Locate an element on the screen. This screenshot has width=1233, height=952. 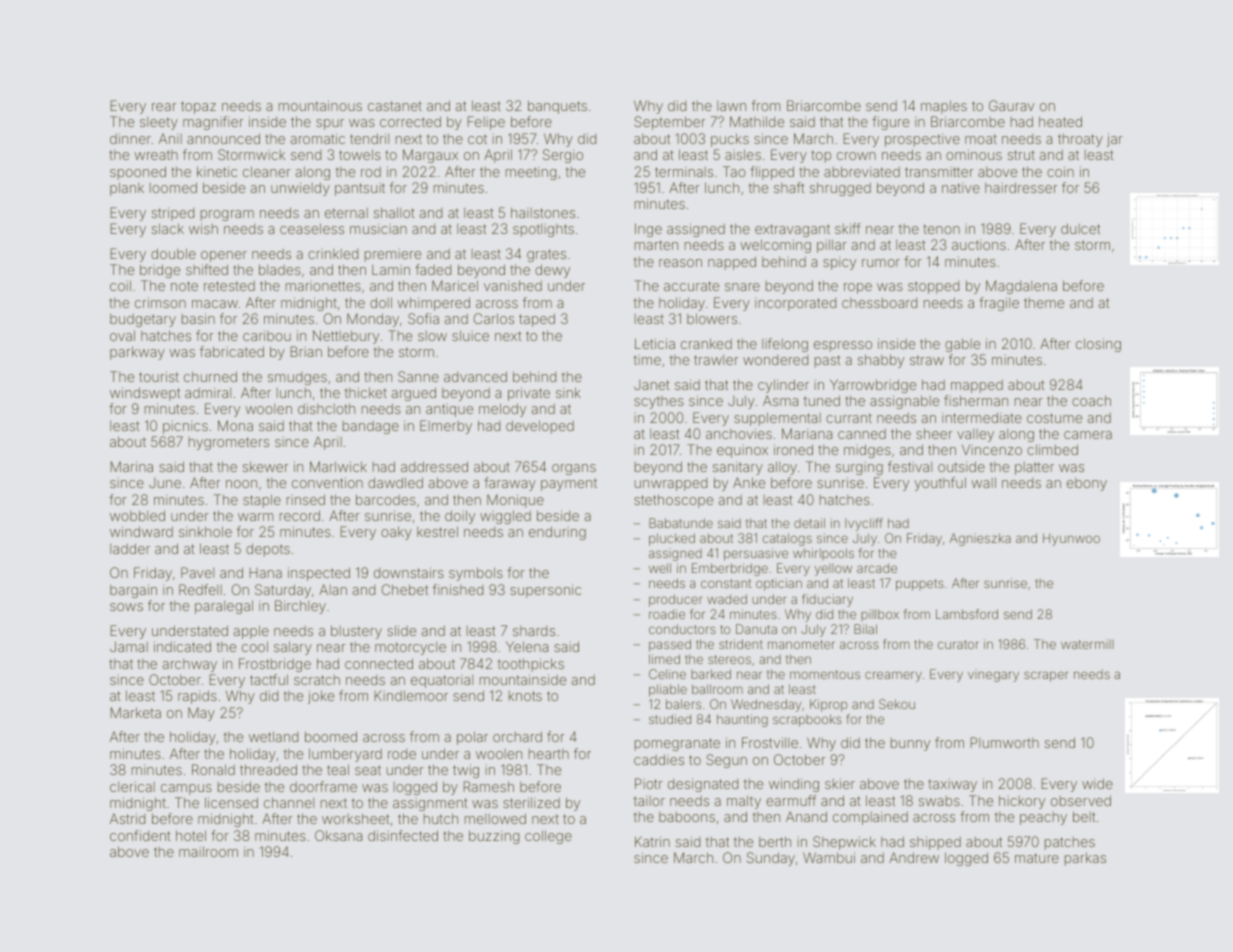
faded is located at coordinates (433, 269).
